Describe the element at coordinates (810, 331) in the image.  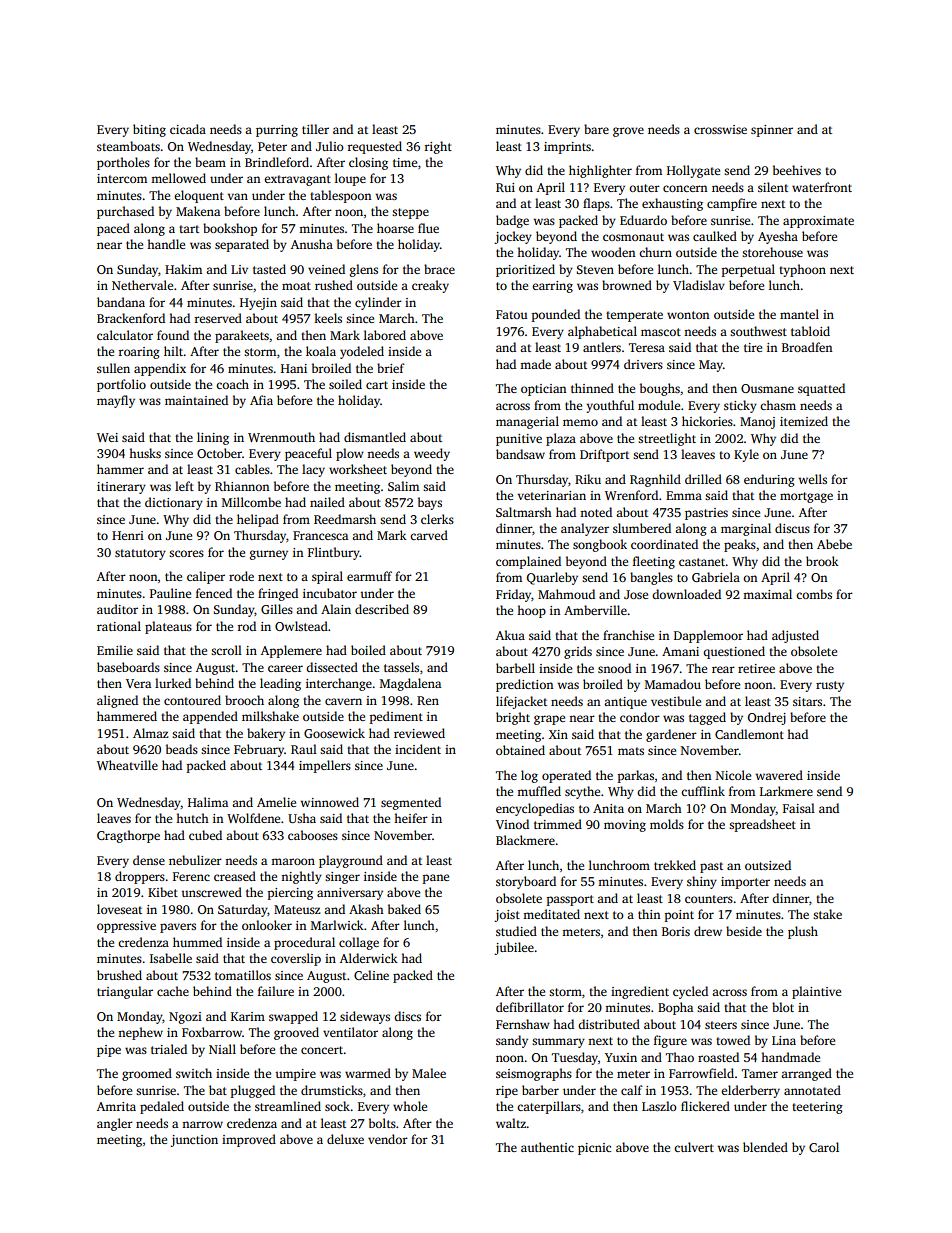
I see `tabloid` at that location.
